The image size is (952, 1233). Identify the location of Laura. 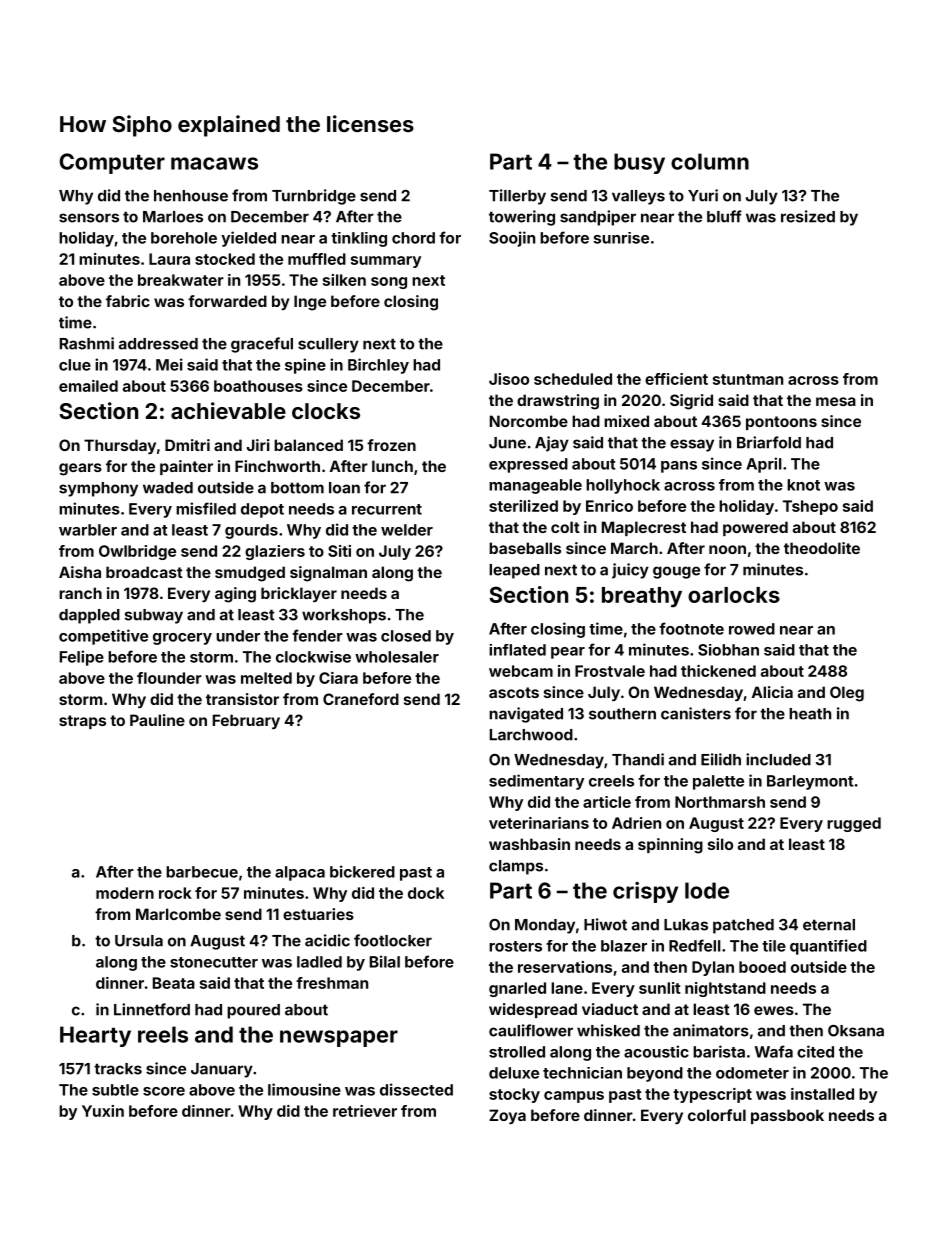
(169, 259).
